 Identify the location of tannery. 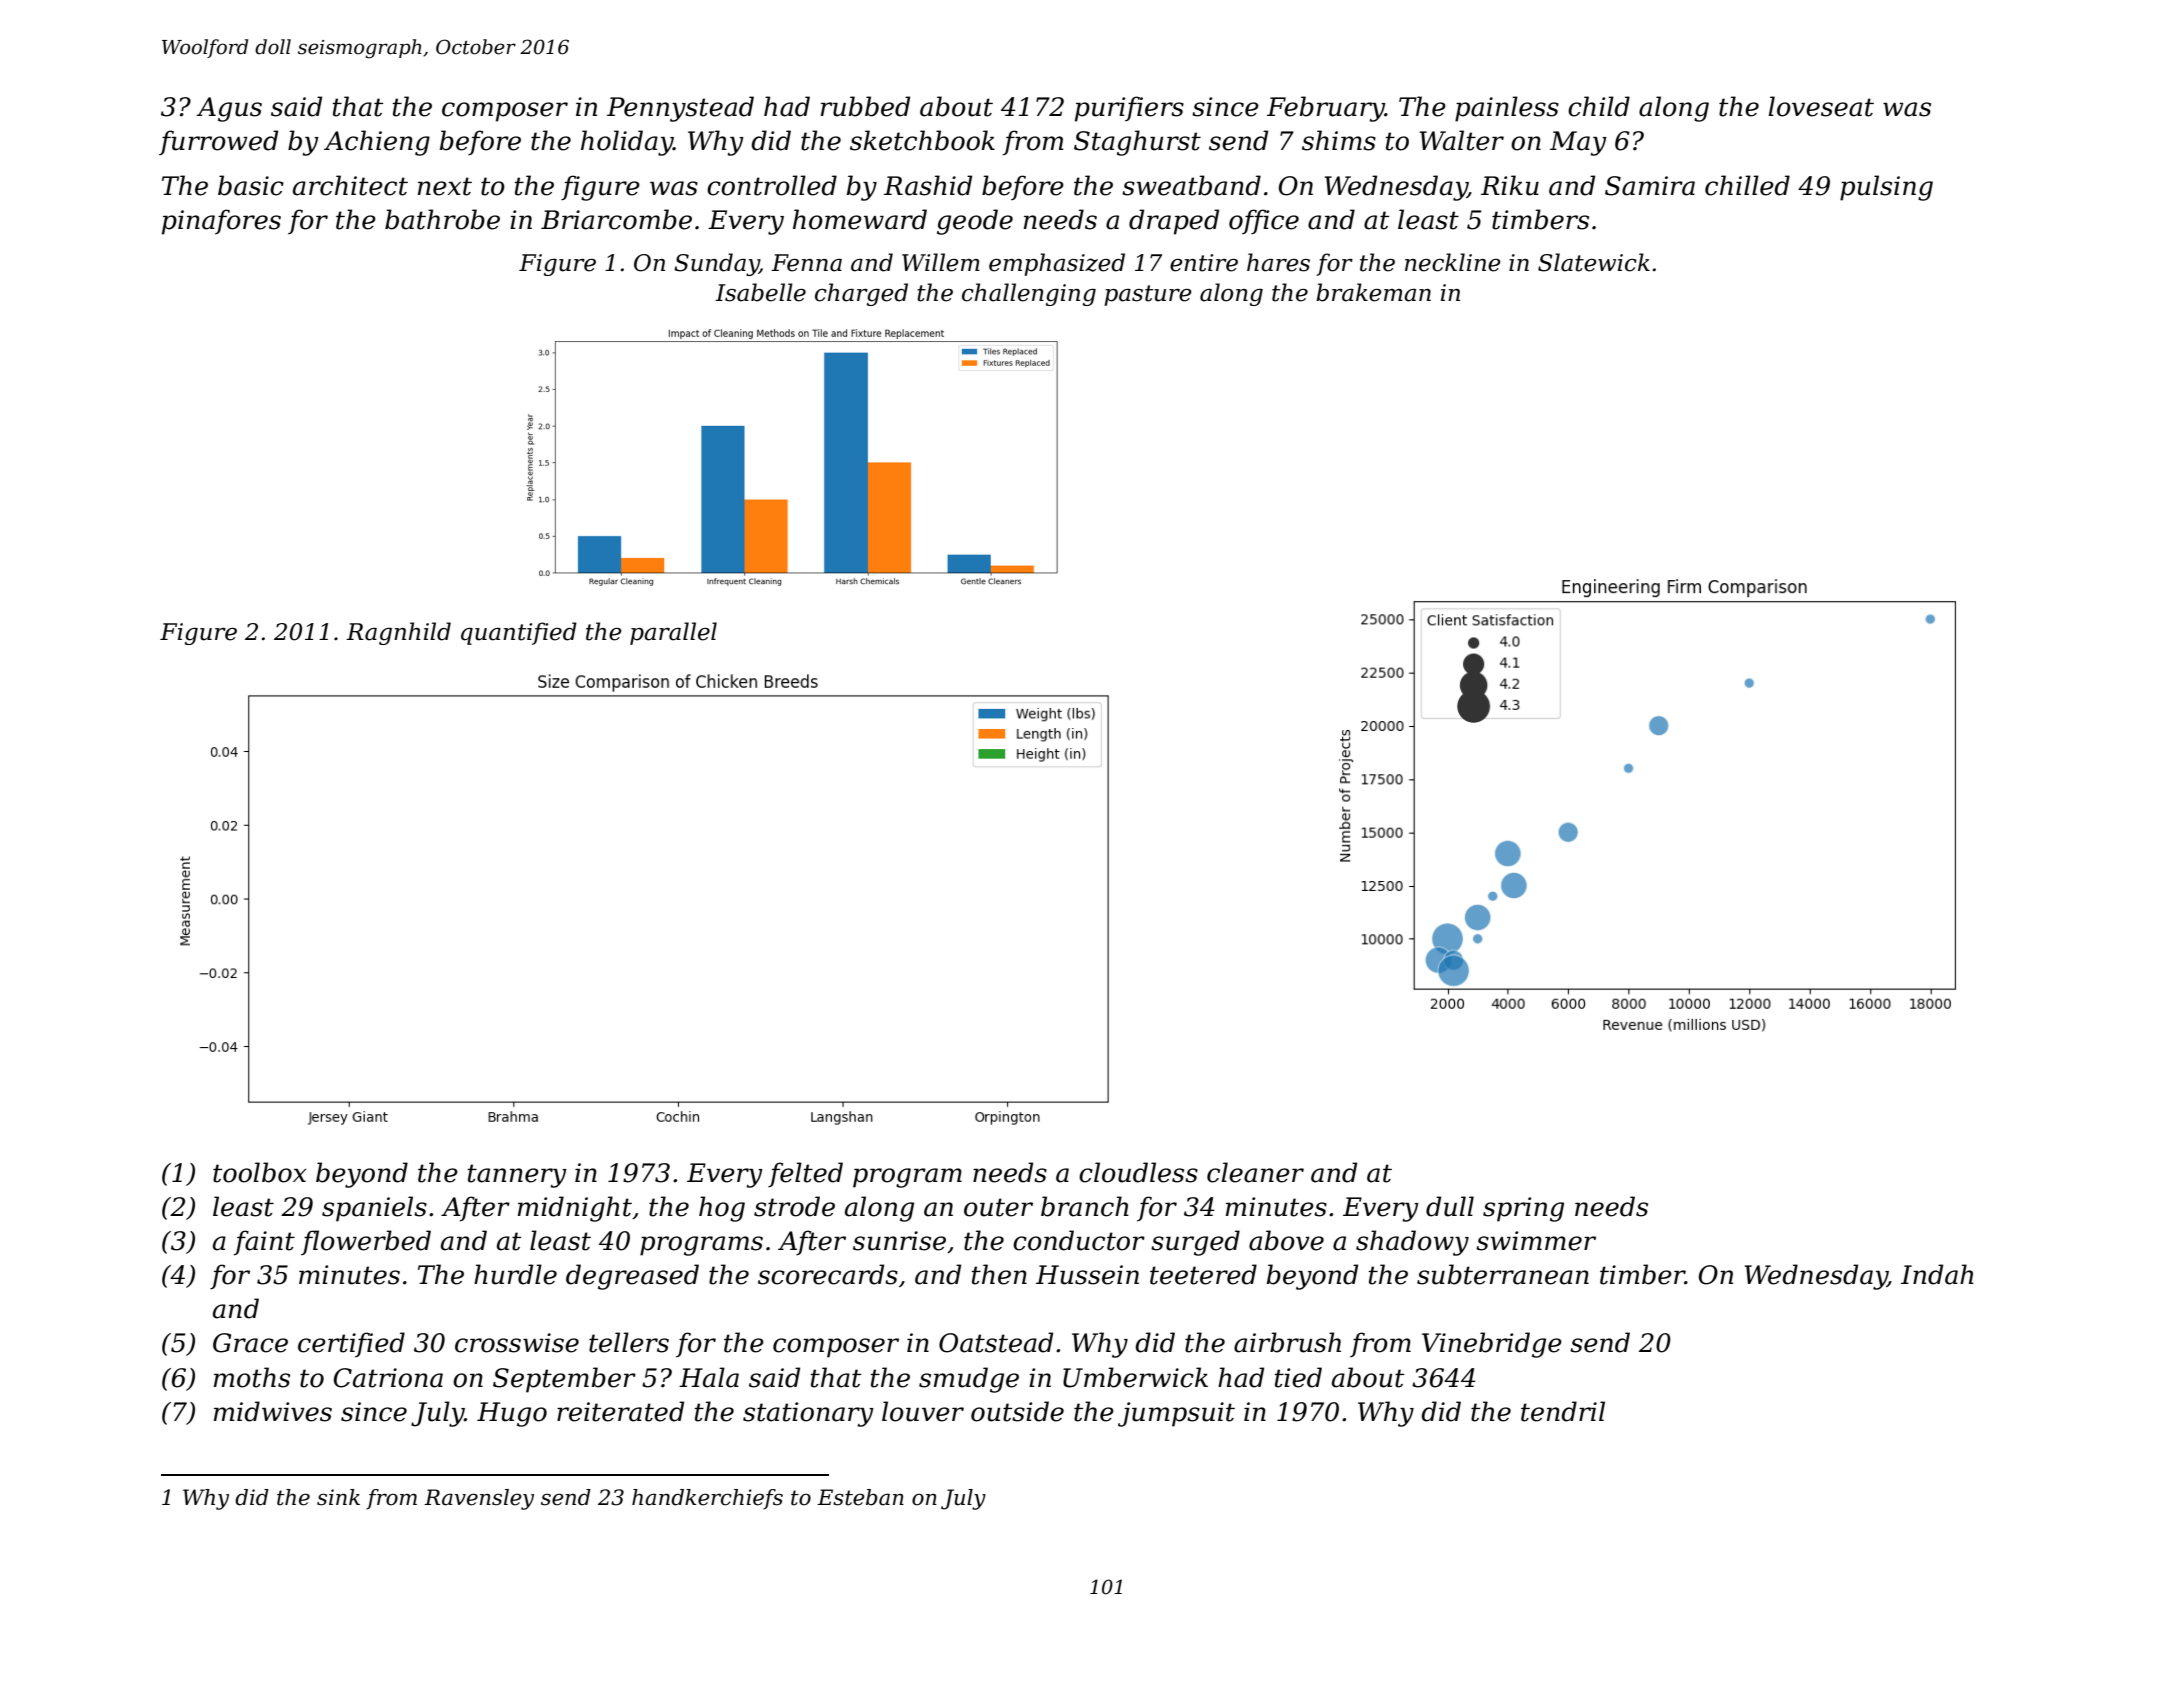
(517, 1176).
